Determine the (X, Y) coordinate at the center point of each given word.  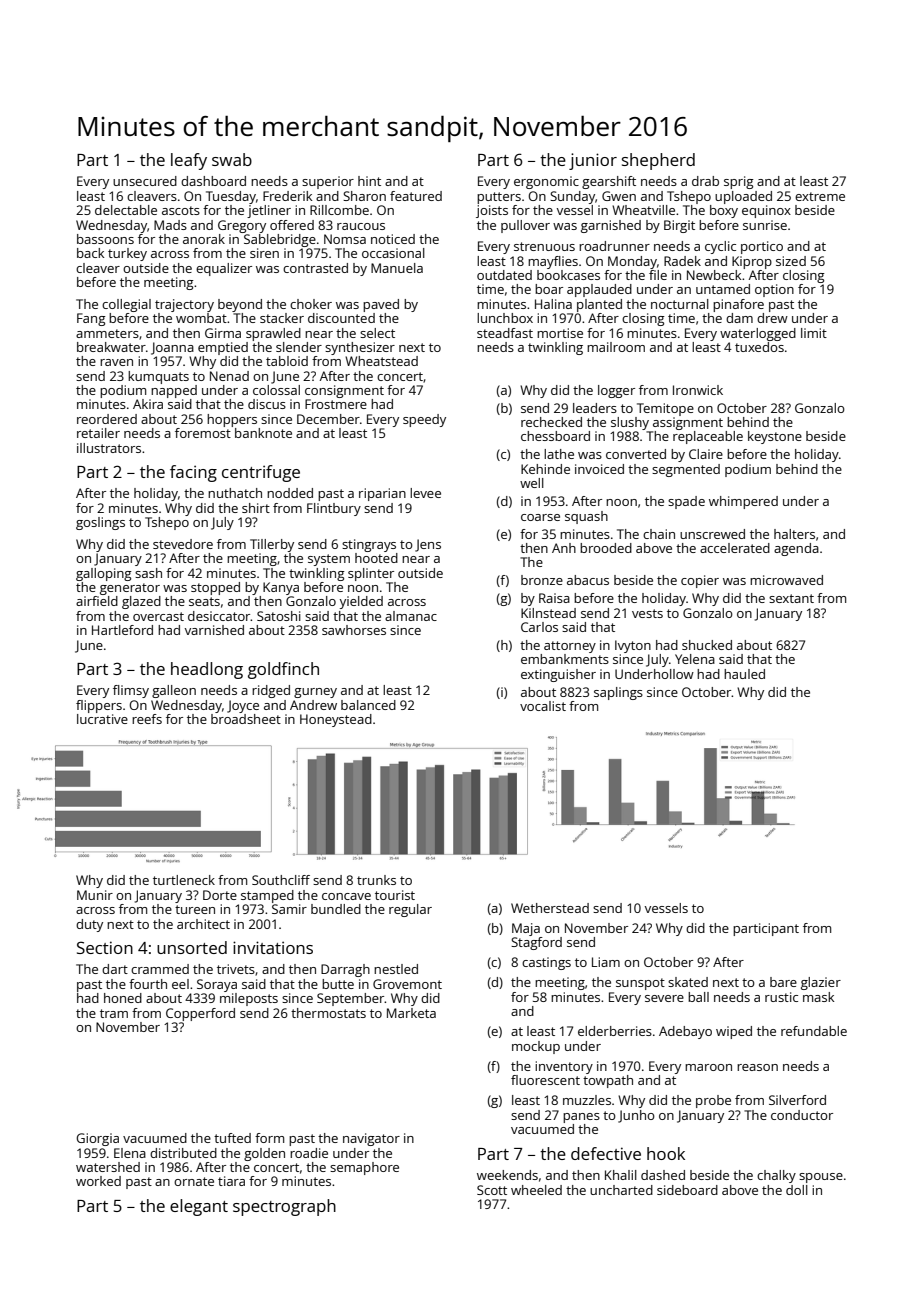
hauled (744, 674)
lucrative (102, 719)
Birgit (679, 226)
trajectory (184, 305)
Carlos (539, 627)
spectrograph (284, 1207)
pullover (525, 226)
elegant (199, 1207)
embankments (565, 659)
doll (797, 1190)
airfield (97, 601)
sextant (791, 598)
